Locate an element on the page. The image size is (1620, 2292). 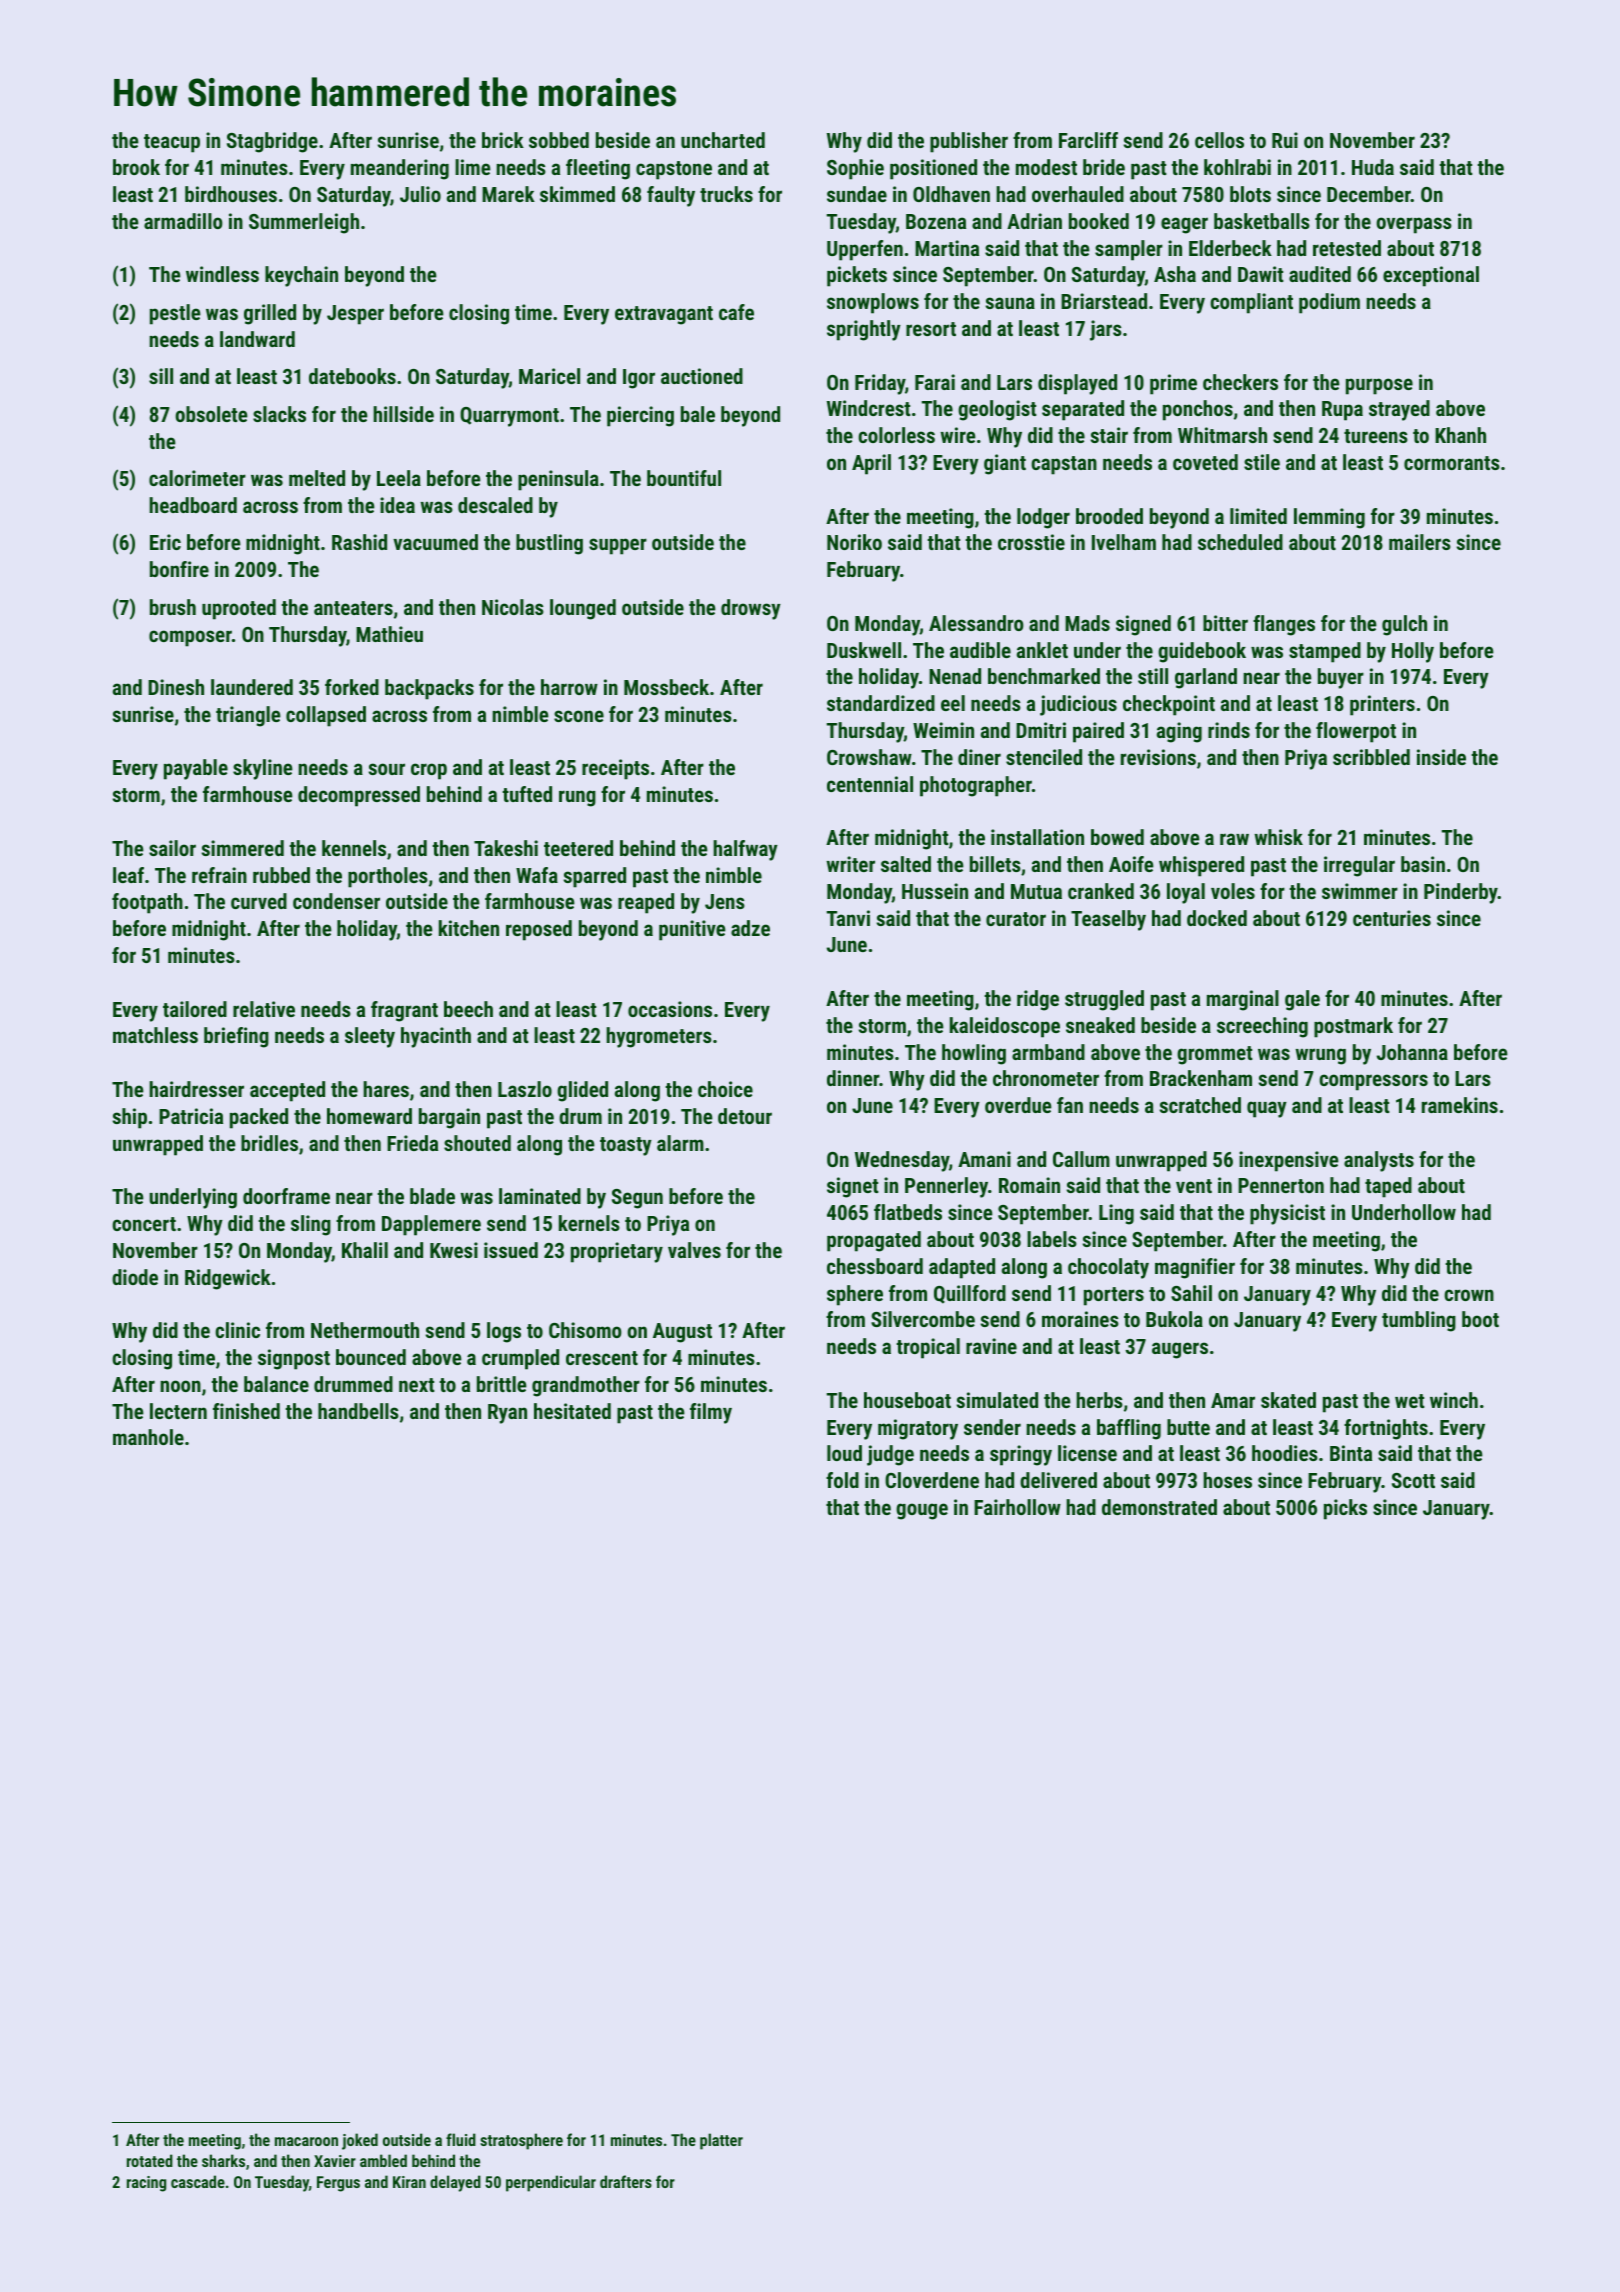
Nenad is located at coordinates (955, 676).
